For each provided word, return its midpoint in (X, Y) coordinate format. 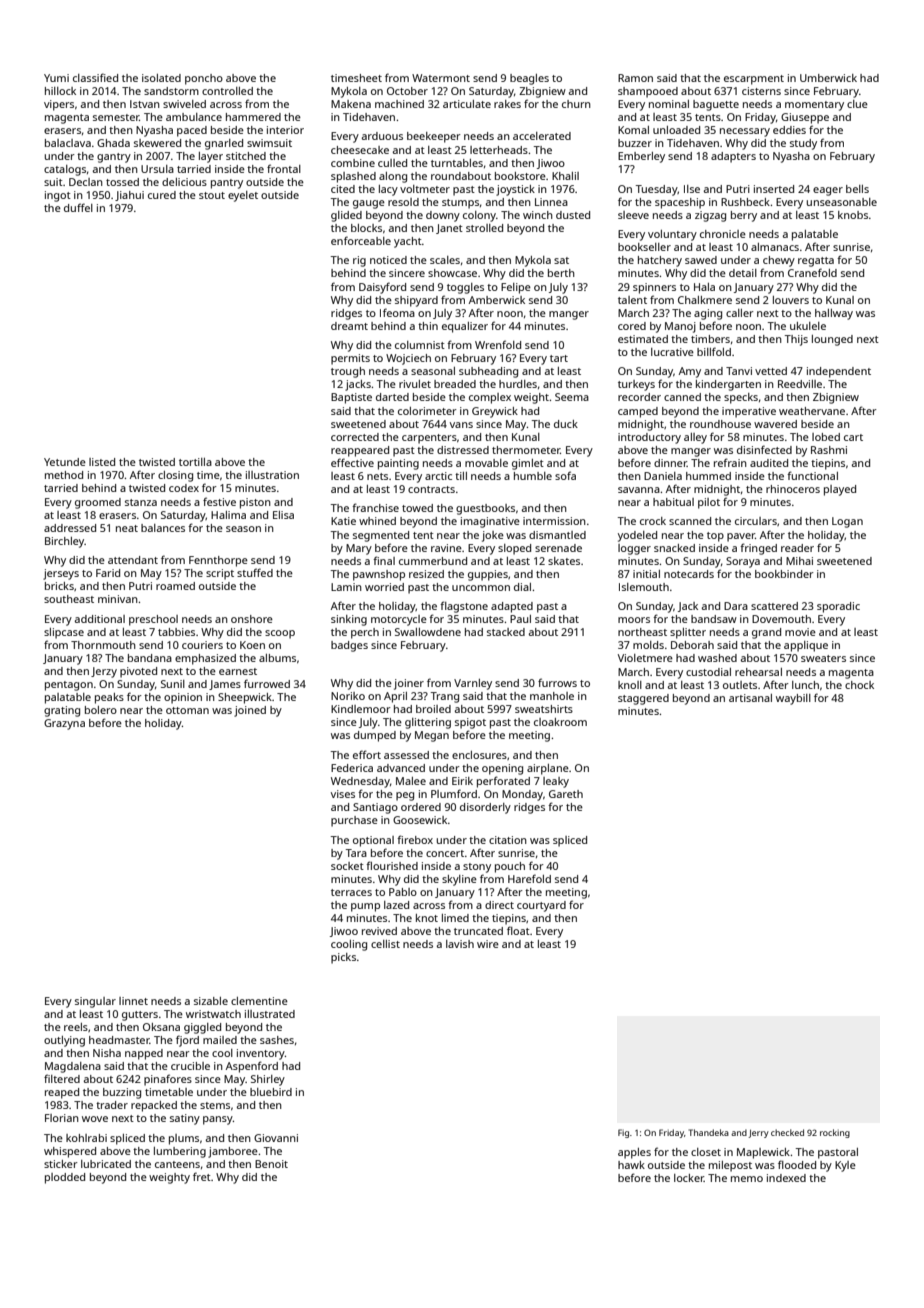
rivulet (415, 384)
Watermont (441, 78)
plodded (65, 1178)
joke (493, 536)
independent (839, 372)
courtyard (541, 906)
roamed (175, 586)
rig (359, 261)
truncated (478, 931)
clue (857, 104)
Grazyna (64, 724)
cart (853, 437)
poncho (204, 79)
